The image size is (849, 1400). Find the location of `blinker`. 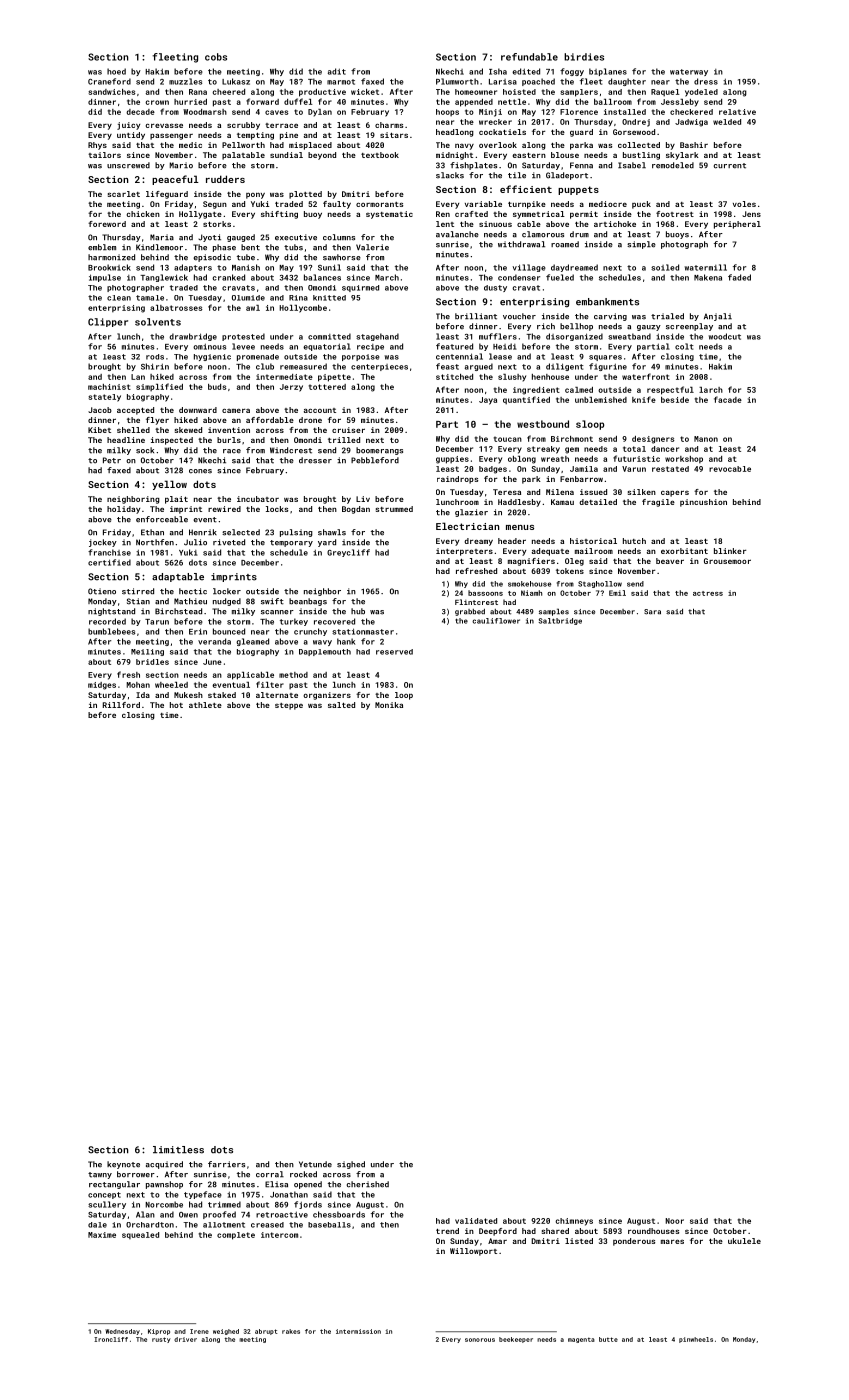

blinker is located at coordinates (730, 551).
